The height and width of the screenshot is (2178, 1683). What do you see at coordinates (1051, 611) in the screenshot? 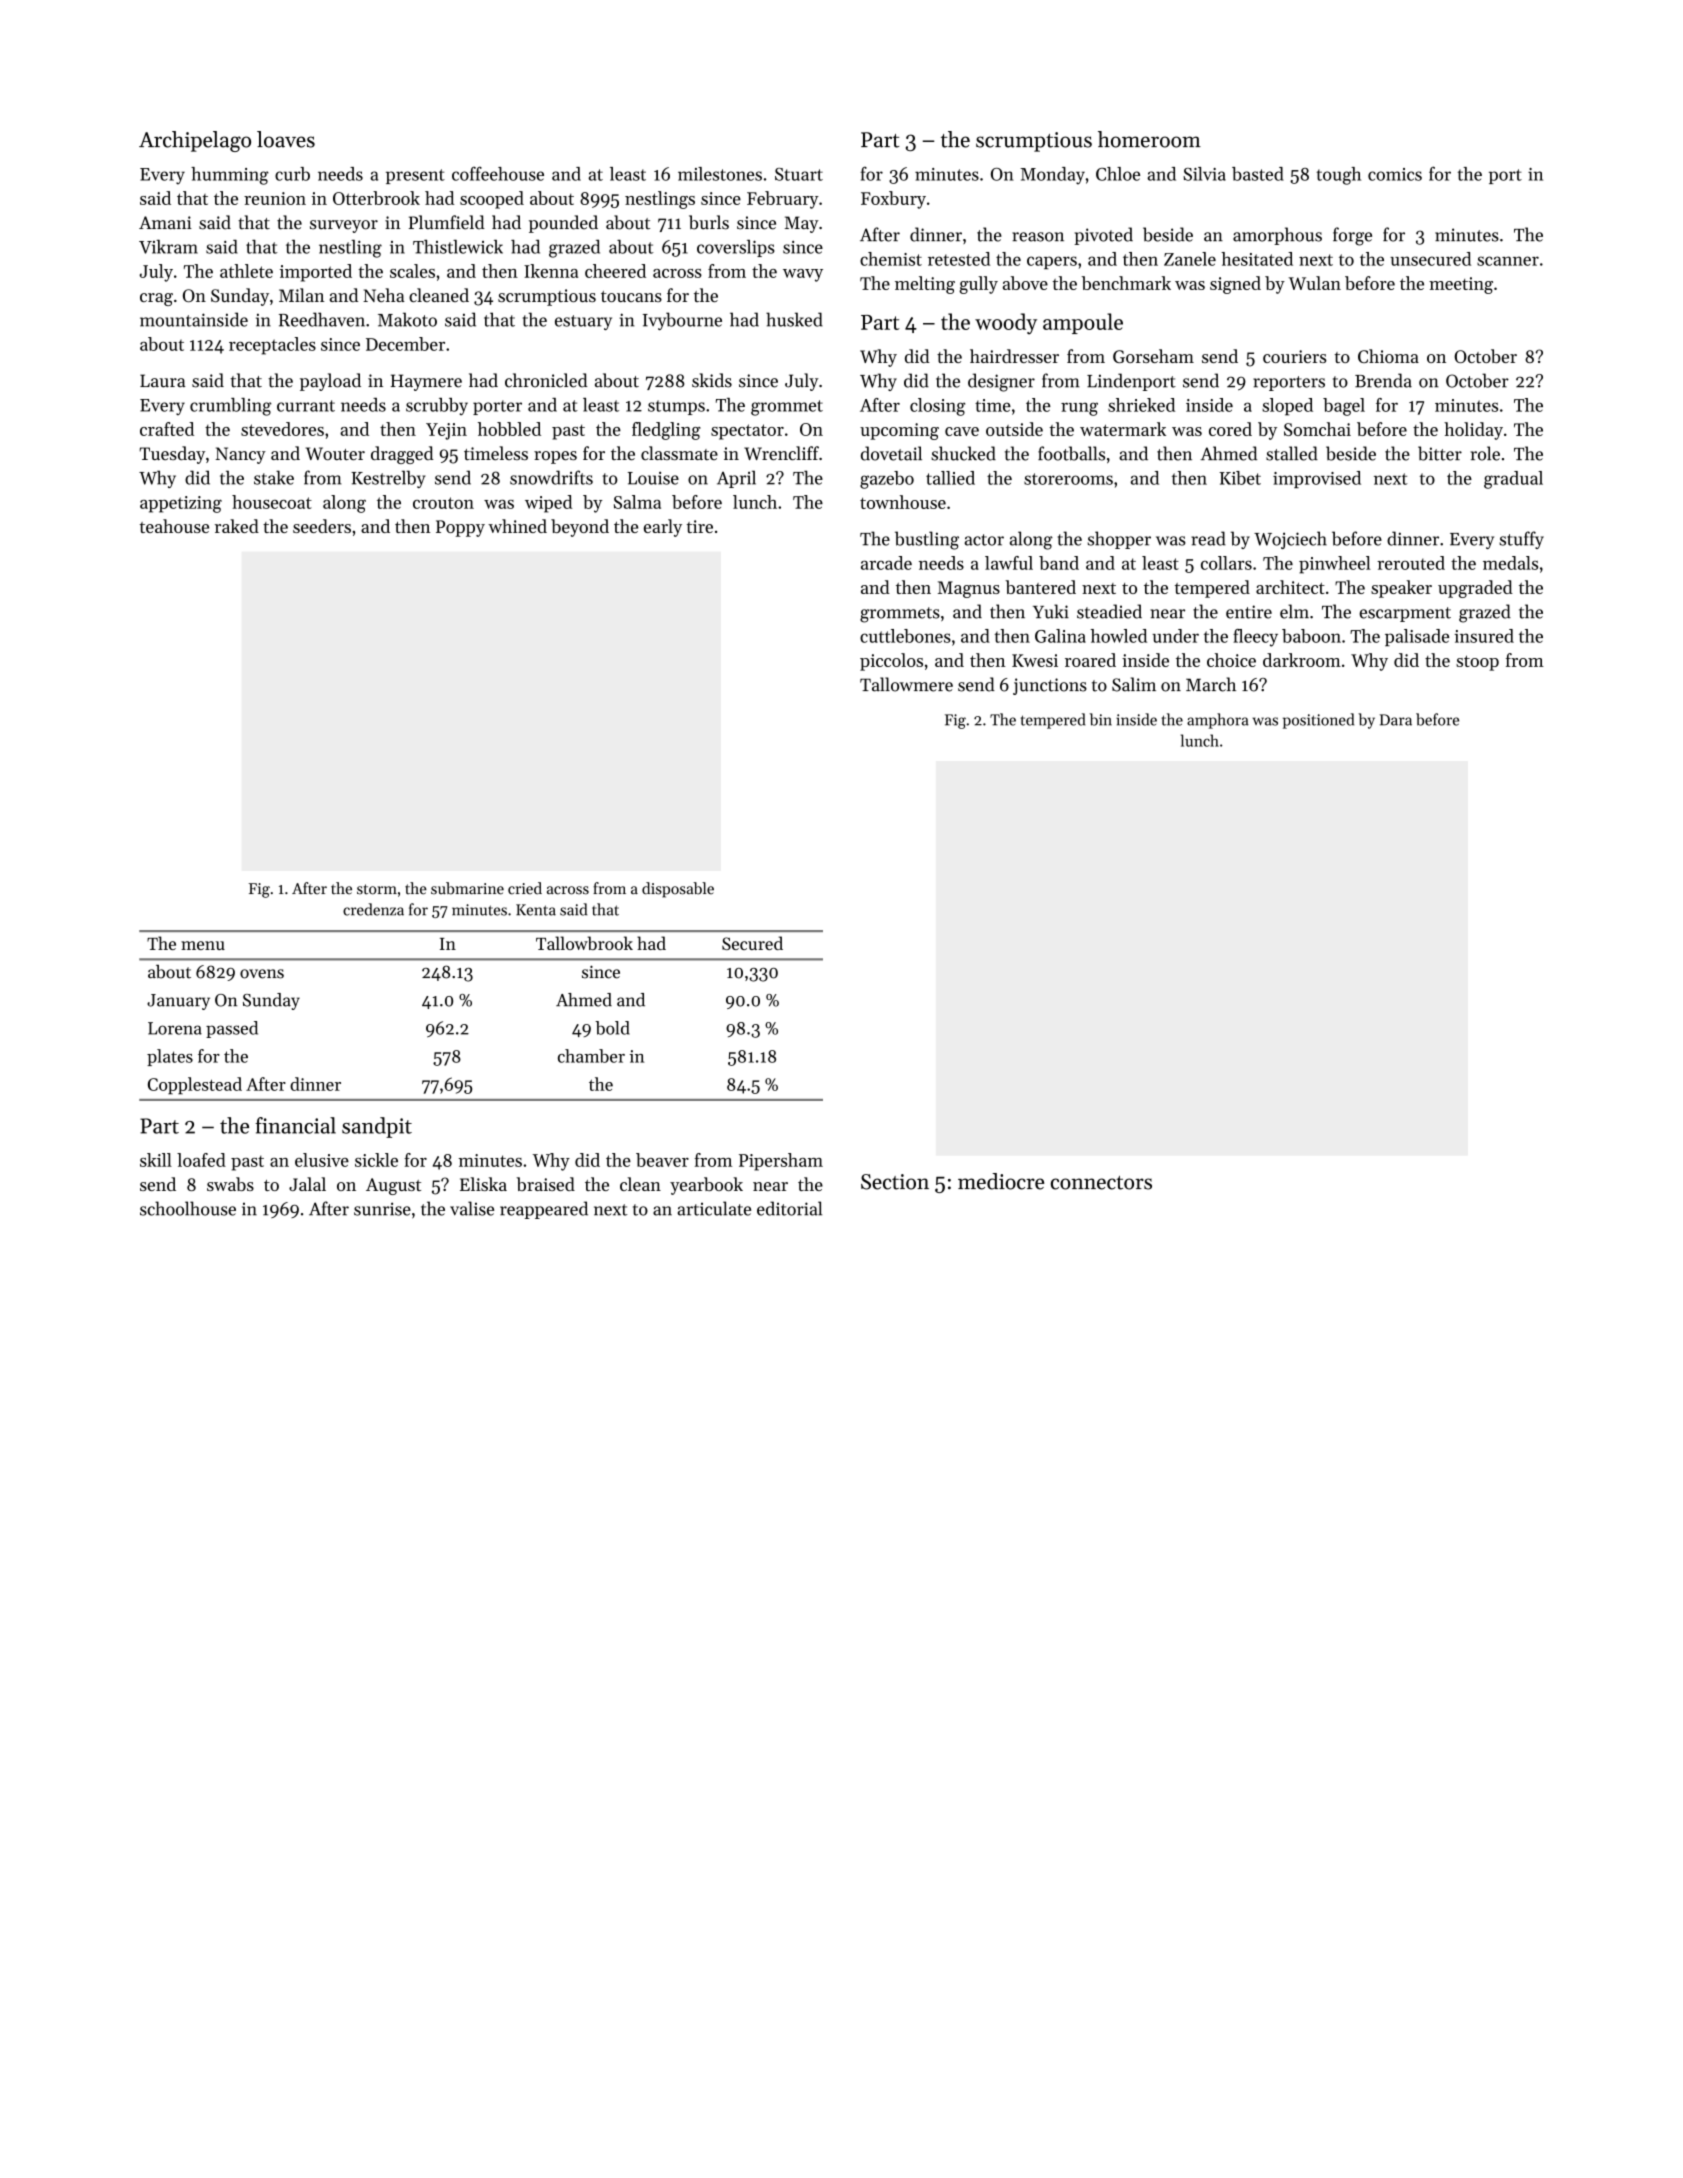
I see `Yuki` at bounding box center [1051, 611].
